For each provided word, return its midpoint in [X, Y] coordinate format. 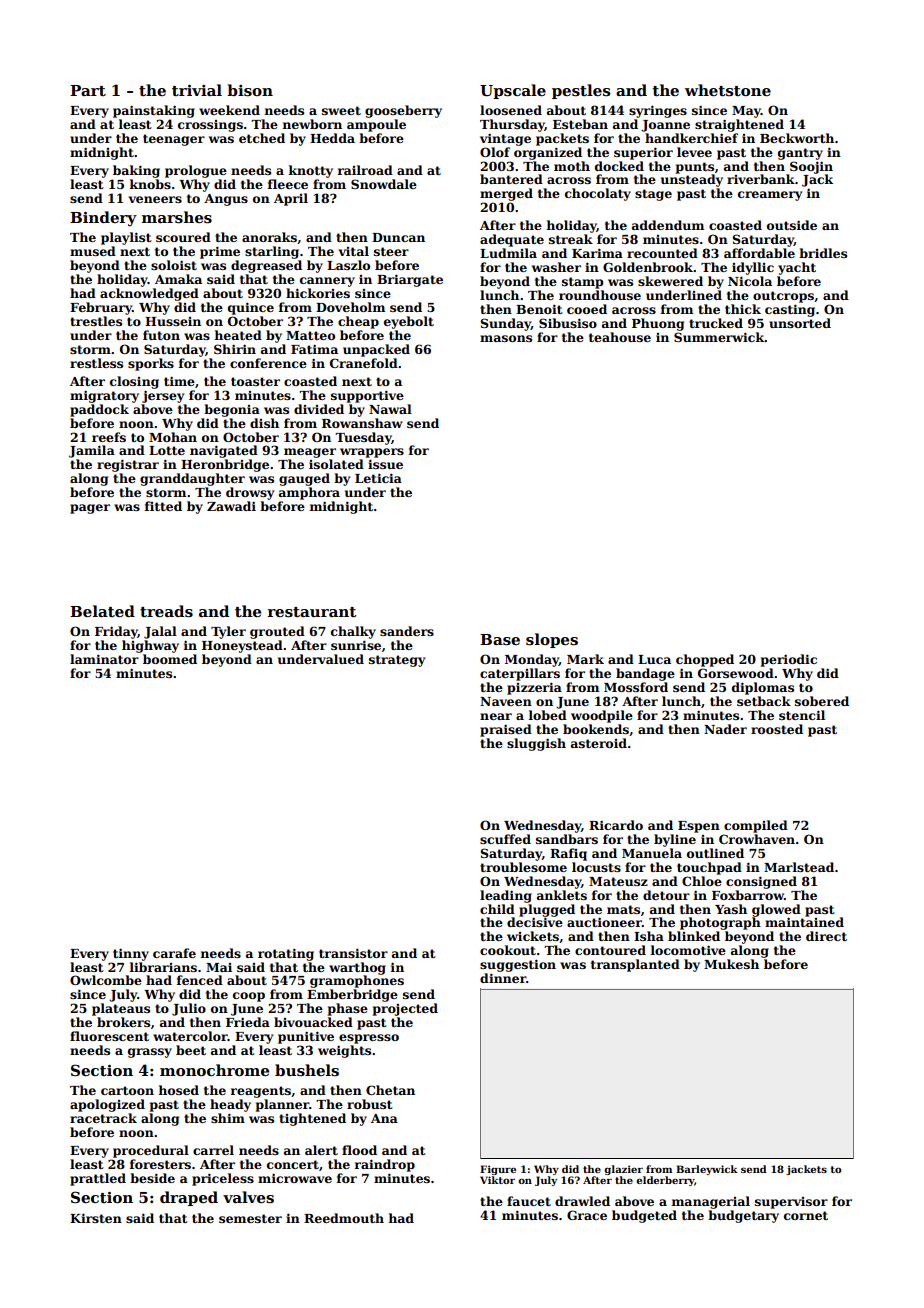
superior [643, 153]
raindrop [385, 1165]
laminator [104, 659]
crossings [210, 126]
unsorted [800, 323]
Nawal [390, 409]
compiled [756, 826]
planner [282, 1105]
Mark [585, 659]
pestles [581, 91]
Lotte [167, 450]
